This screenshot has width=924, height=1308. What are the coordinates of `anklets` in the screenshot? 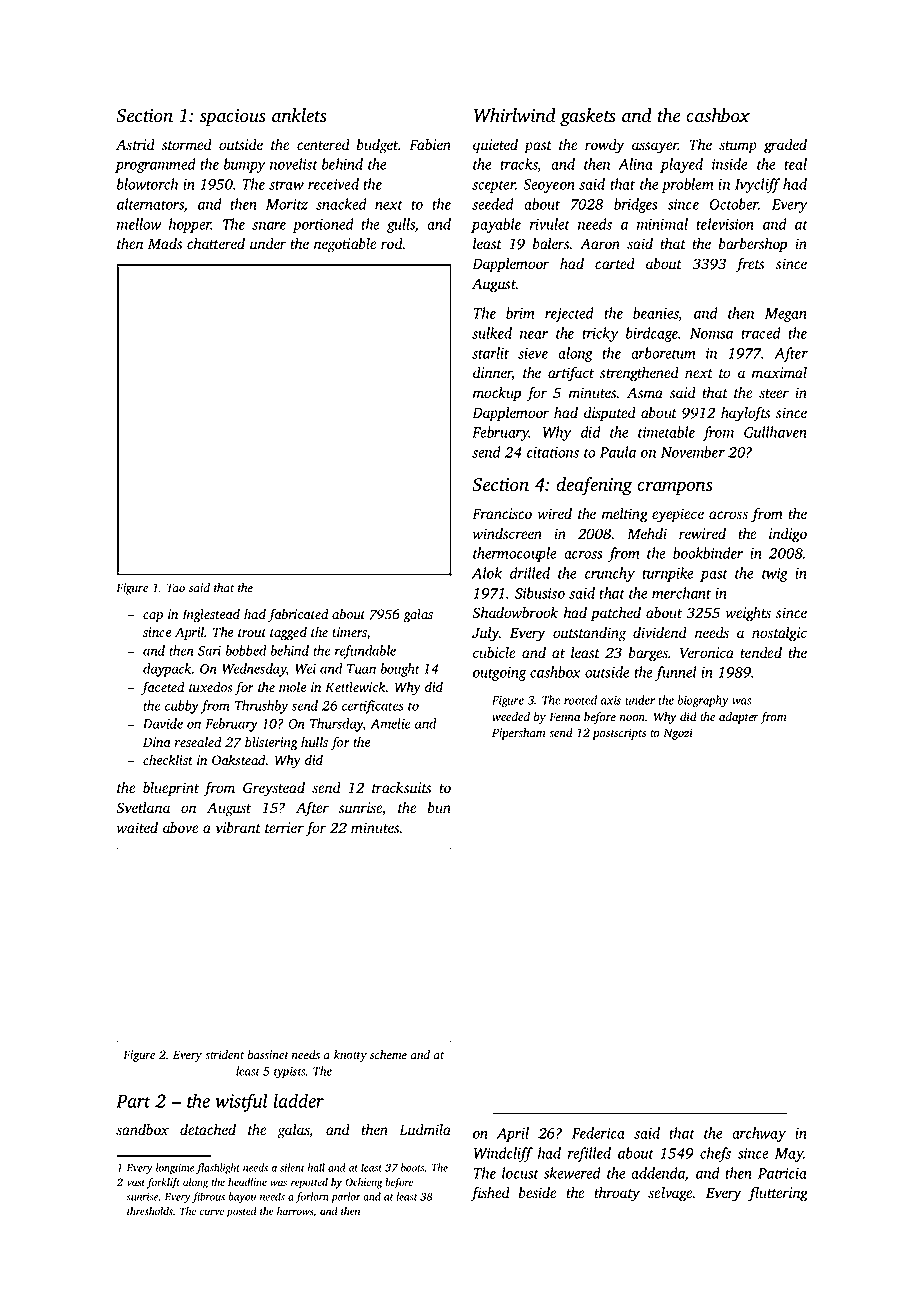 It's located at (299, 115).
